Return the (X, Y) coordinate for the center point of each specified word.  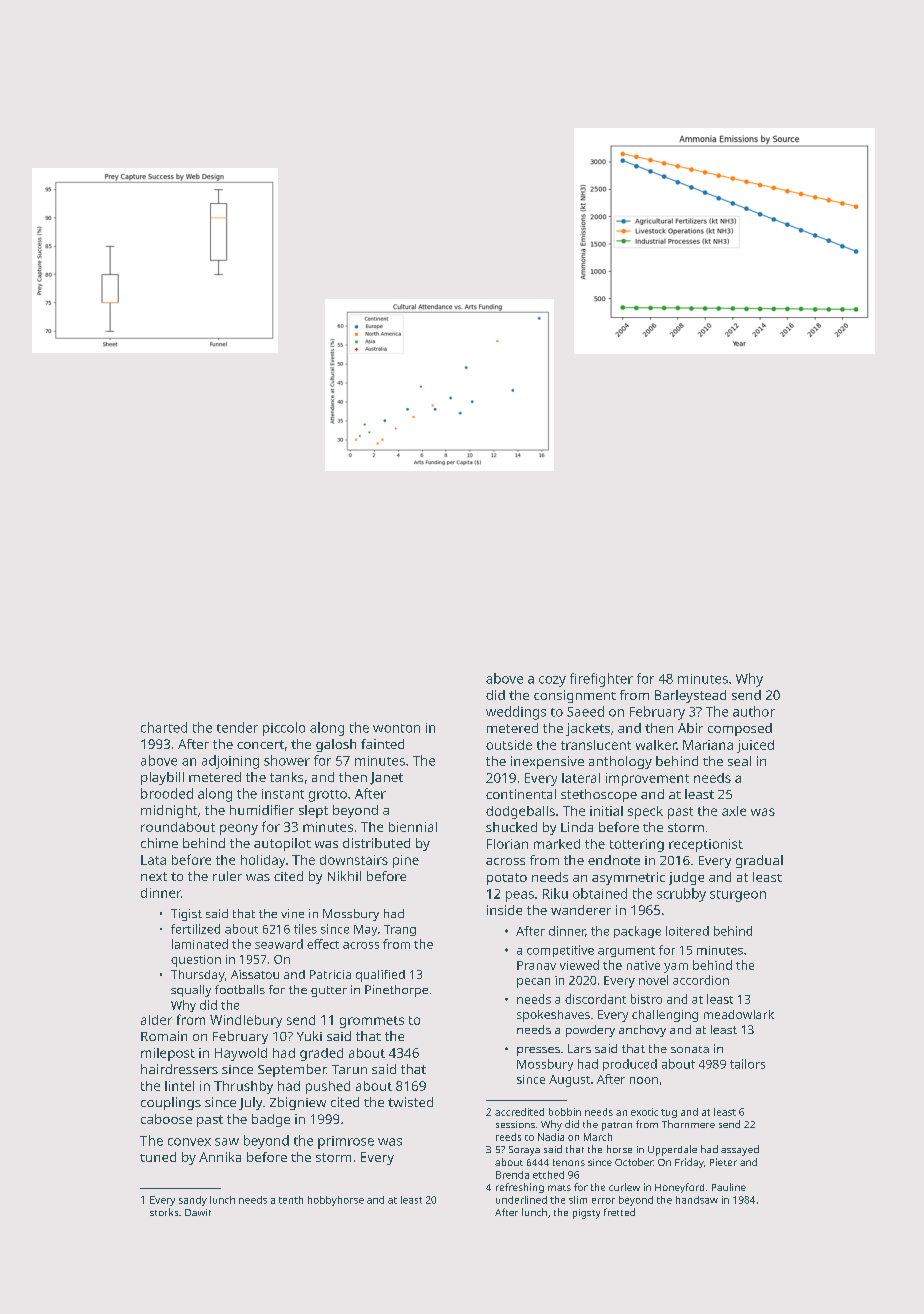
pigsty (586, 1214)
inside (504, 910)
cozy (552, 681)
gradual (759, 861)
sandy (193, 1201)
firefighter (601, 680)
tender (237, 727)
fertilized (195, 929)
